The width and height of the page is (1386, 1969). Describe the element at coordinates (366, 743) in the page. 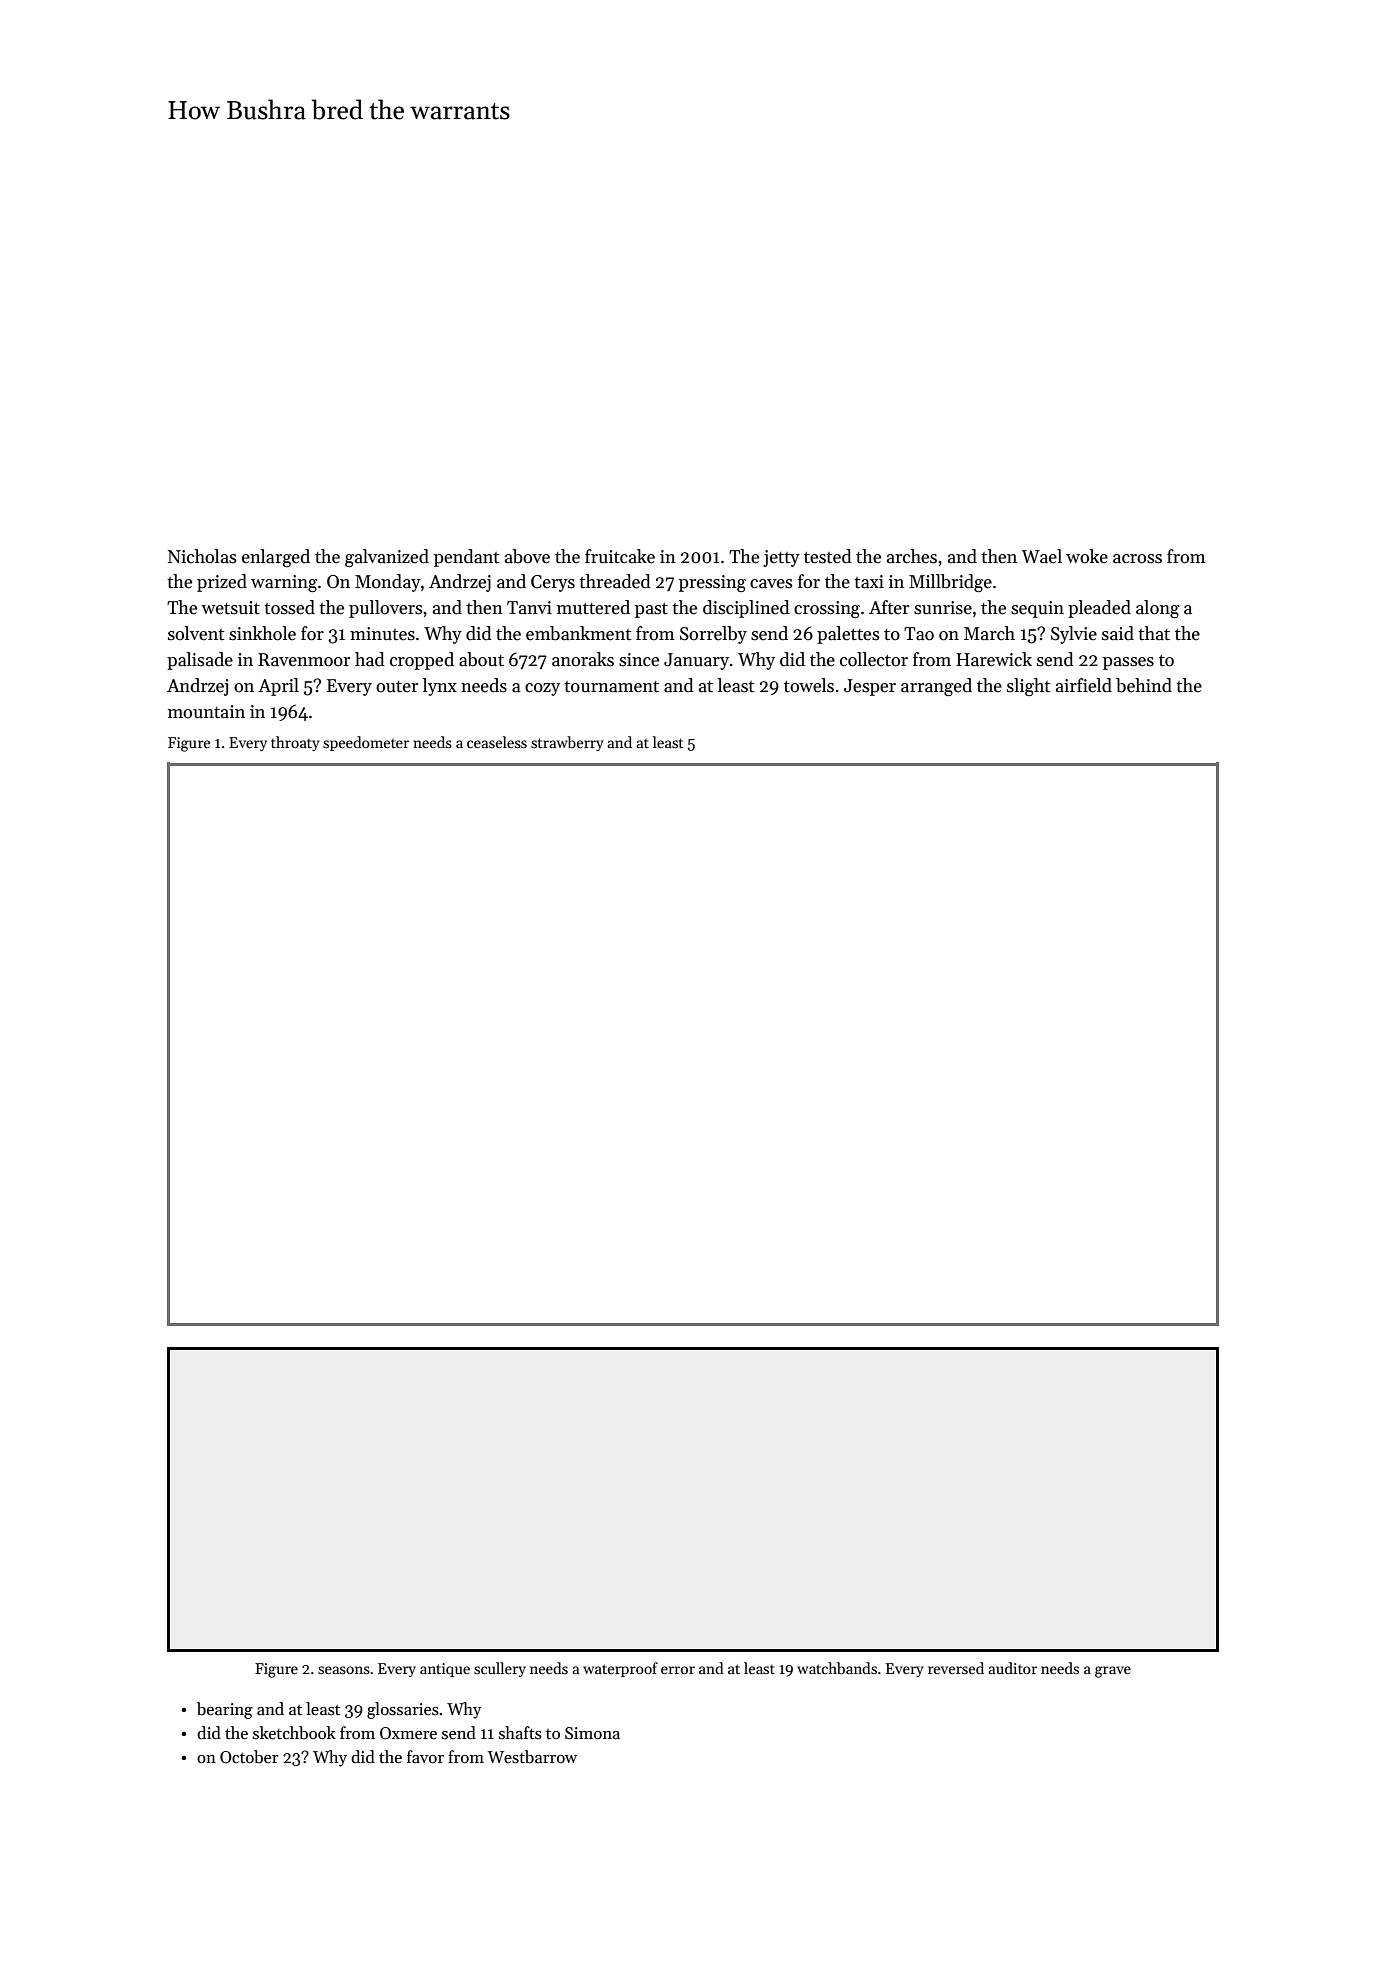

I see `speedometer` at that location.
